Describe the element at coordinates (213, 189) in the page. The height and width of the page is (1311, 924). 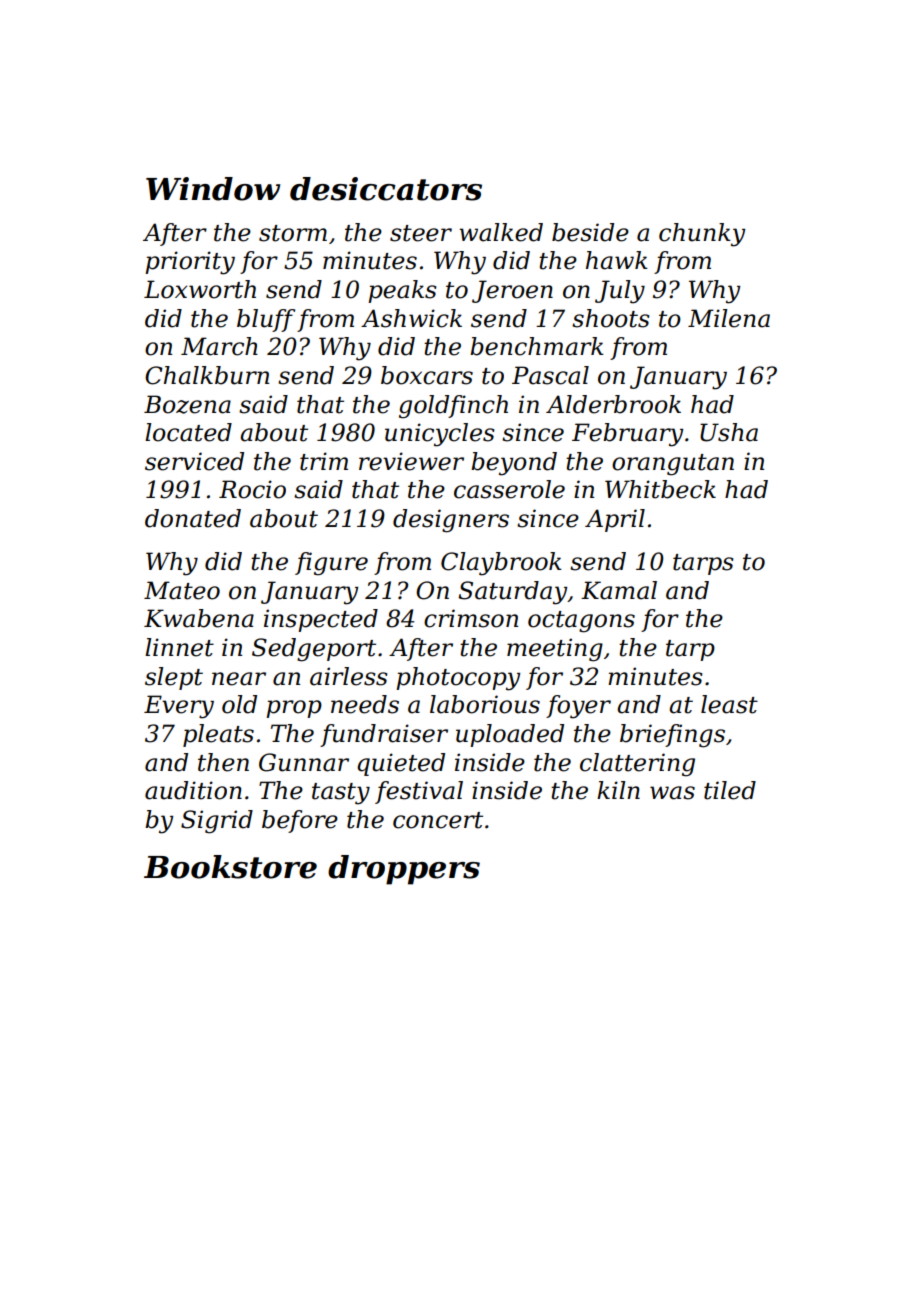
I see `Window` at that location.
